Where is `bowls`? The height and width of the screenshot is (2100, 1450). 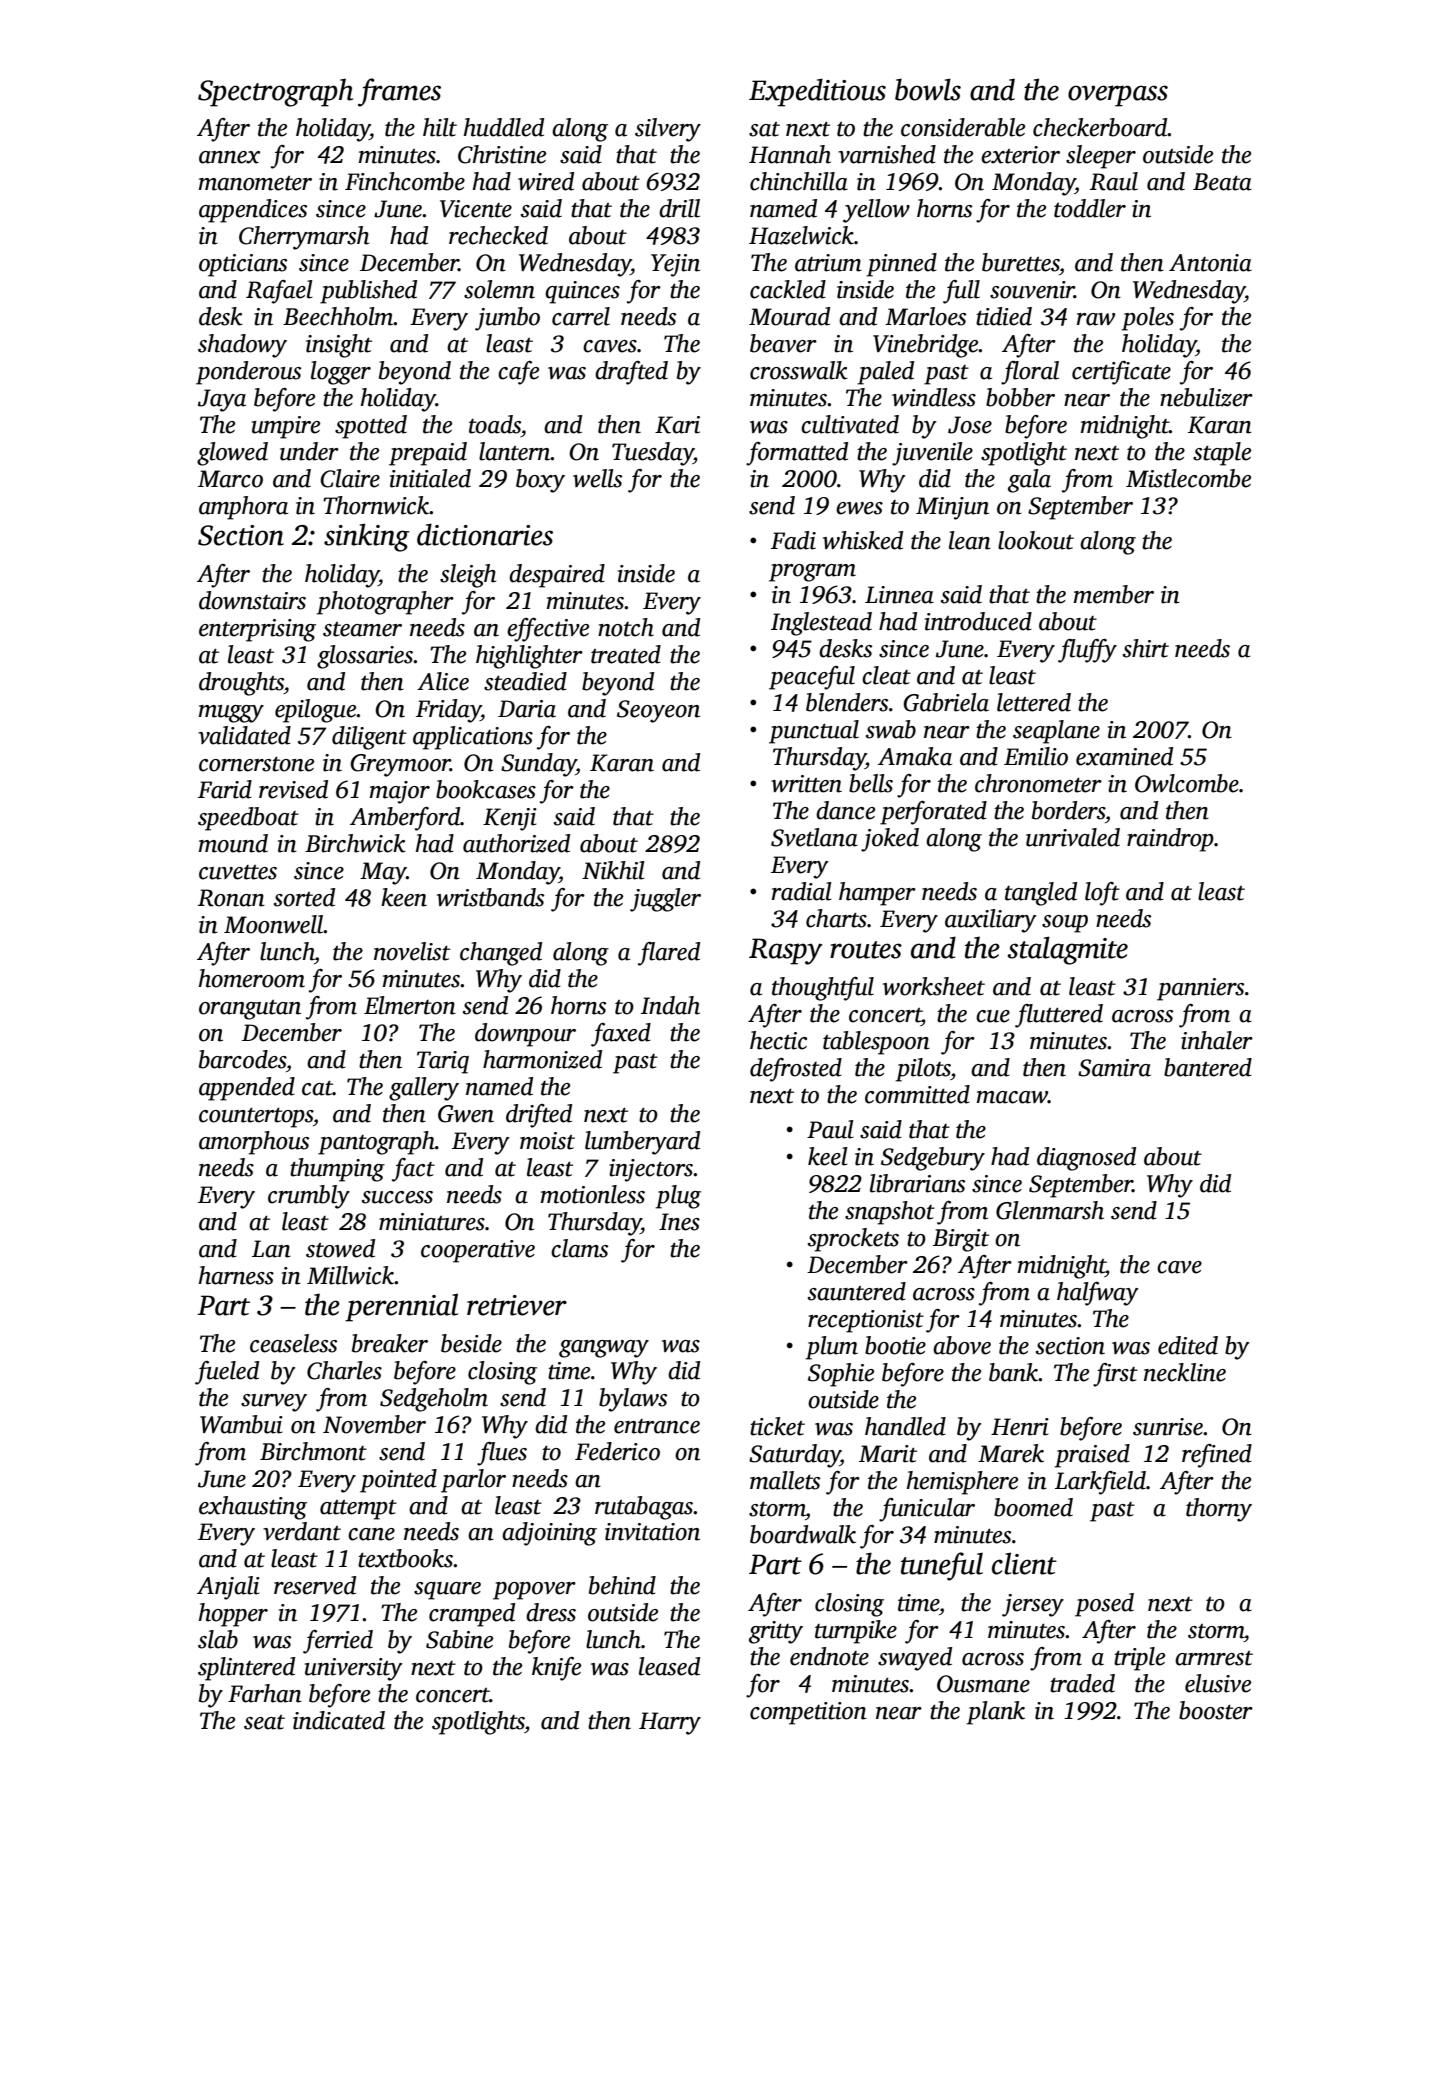 bowls is located at coordinates (928, 89).
